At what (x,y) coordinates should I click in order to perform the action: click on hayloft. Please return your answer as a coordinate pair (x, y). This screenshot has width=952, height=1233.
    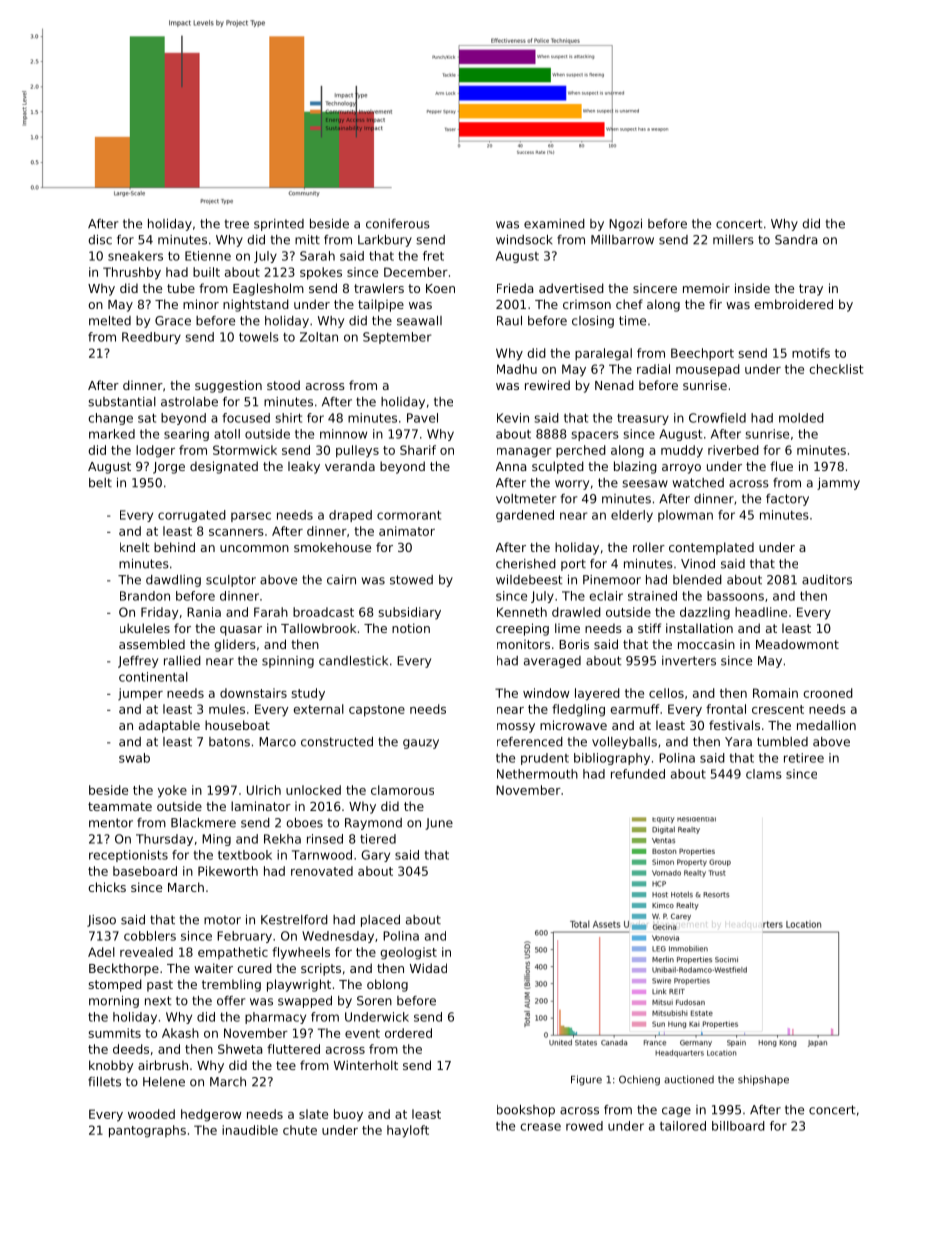
    Looking at the image, I should click on (408, 1131).
